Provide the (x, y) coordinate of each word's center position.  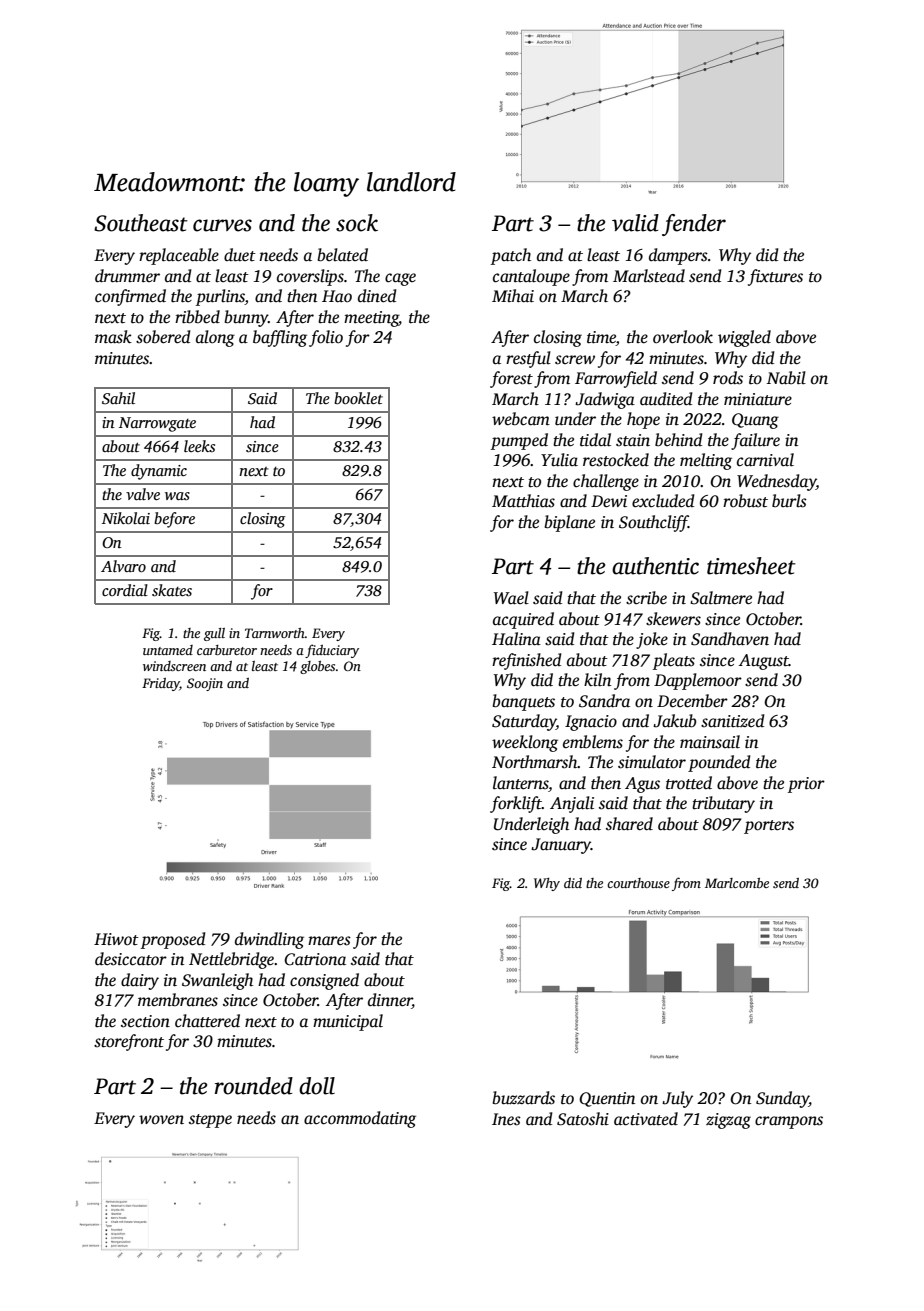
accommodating (360, 1119)
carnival (765, 460)
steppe (210, 1121)
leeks (199, 446)
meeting (371, 319)
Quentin (607, 1099)
